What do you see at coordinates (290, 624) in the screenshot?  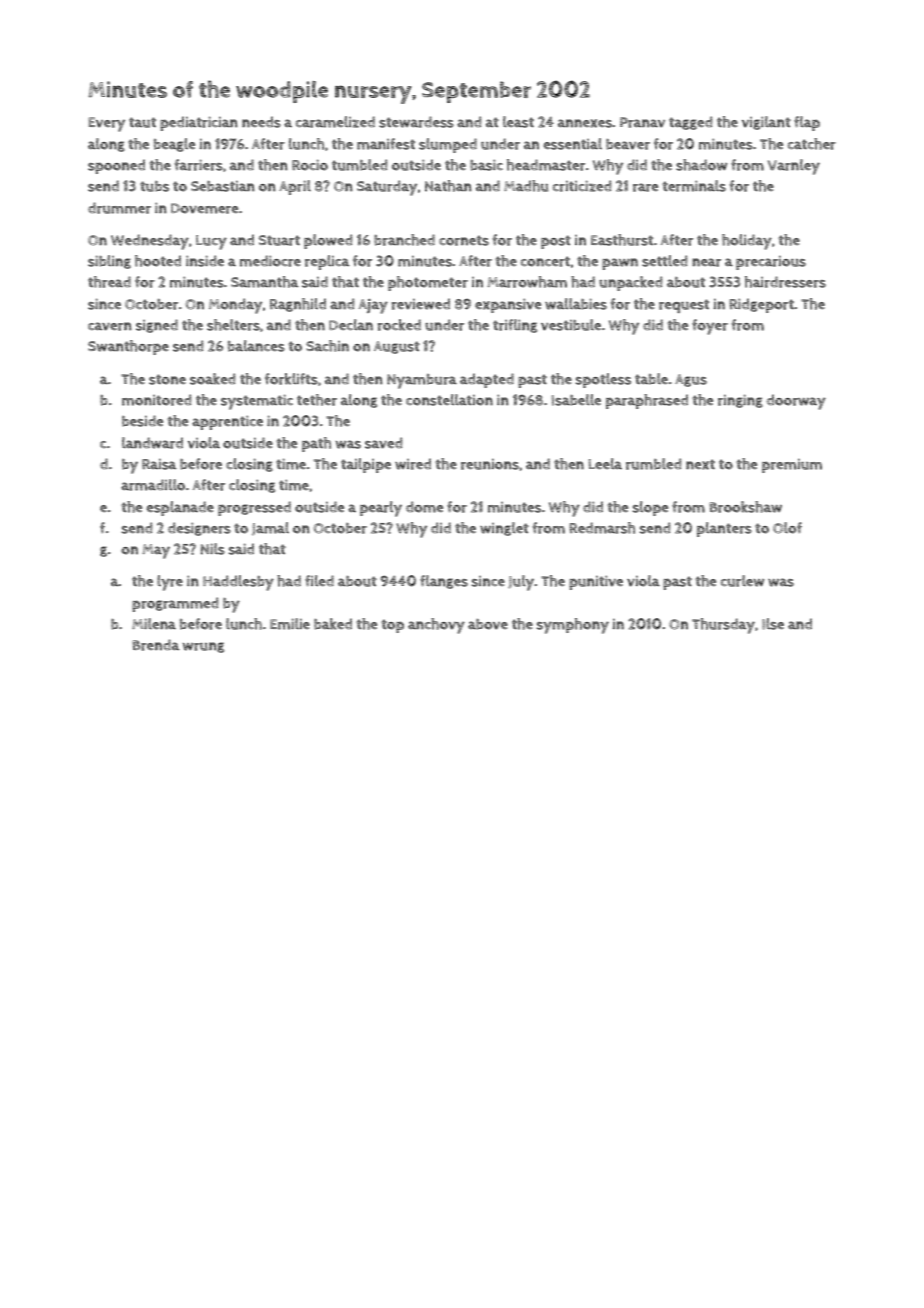 I see `Emilie` at bounding box center [290, 624].
